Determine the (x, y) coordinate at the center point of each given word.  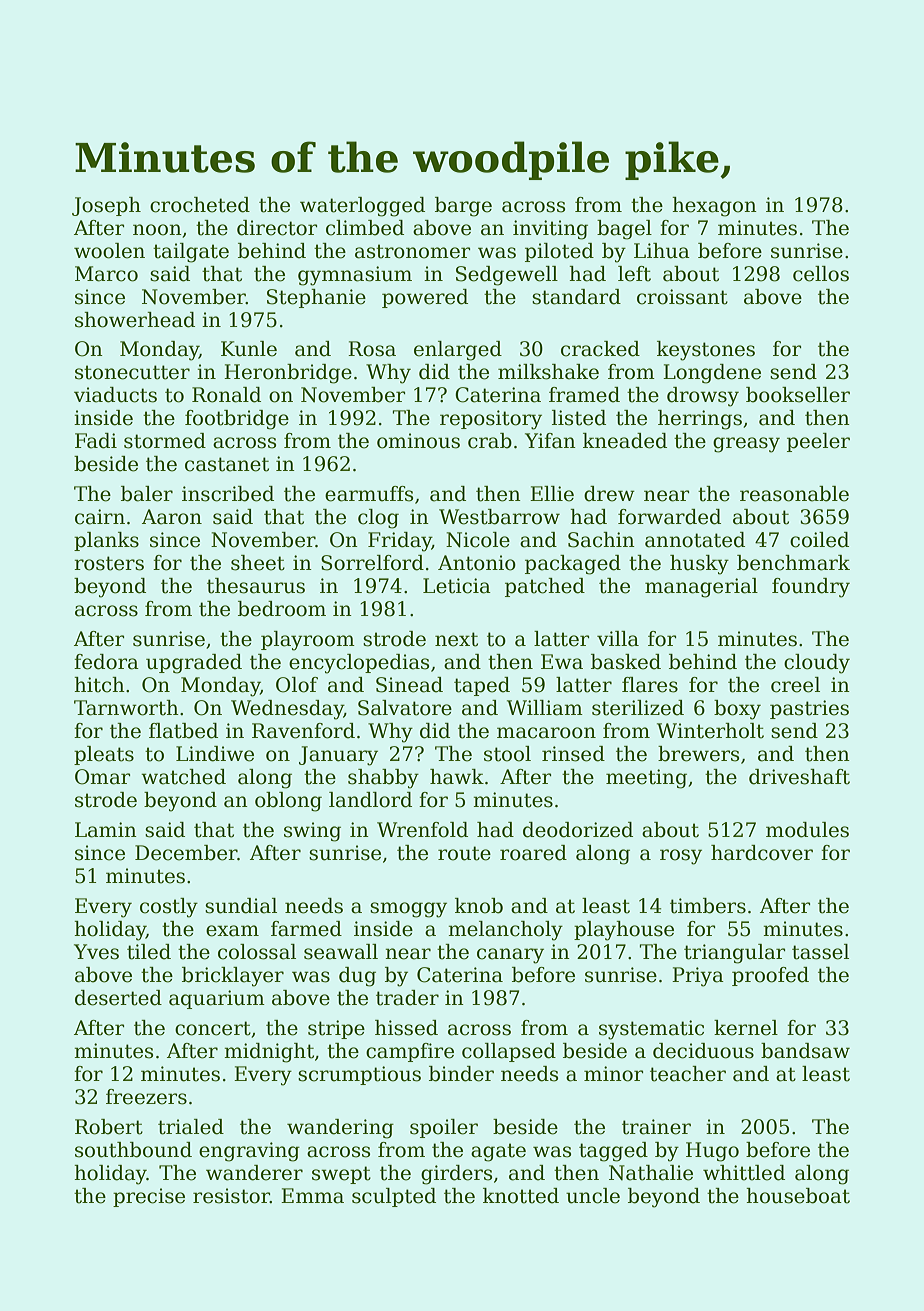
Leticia (457, 586)
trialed (191, 1127)
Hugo (712, 1152)
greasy (746, 445)
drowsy (703, 397)
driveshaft (799, 777)
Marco (106, 274)
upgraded (194, 664)
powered (425, 298)
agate (498, 1152)
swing (312, 832)
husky (699, 565)
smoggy (408, 910)
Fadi (96, 441)
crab (490, 441)
